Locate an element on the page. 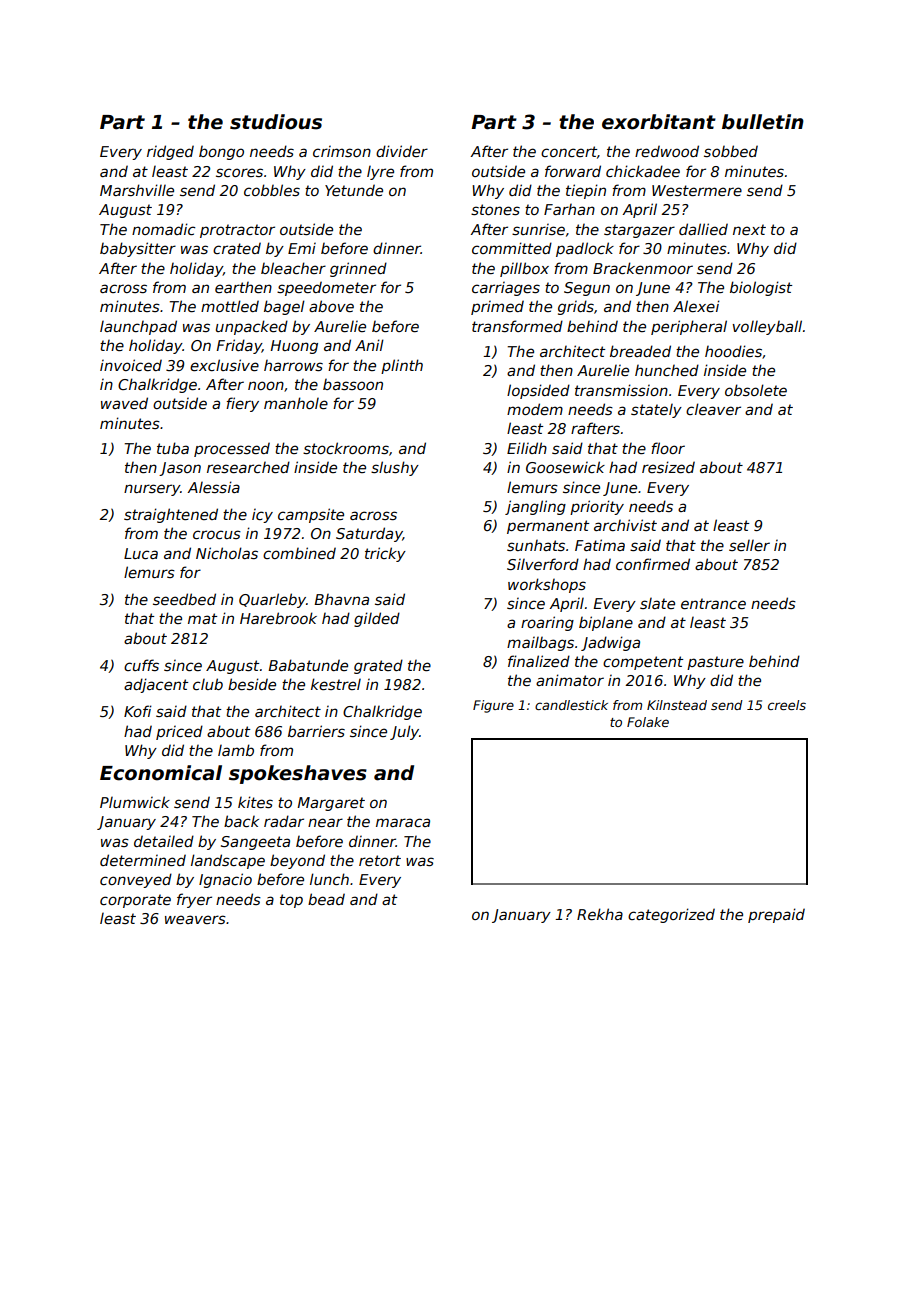  Folake is located at coordinates (648, 722).
